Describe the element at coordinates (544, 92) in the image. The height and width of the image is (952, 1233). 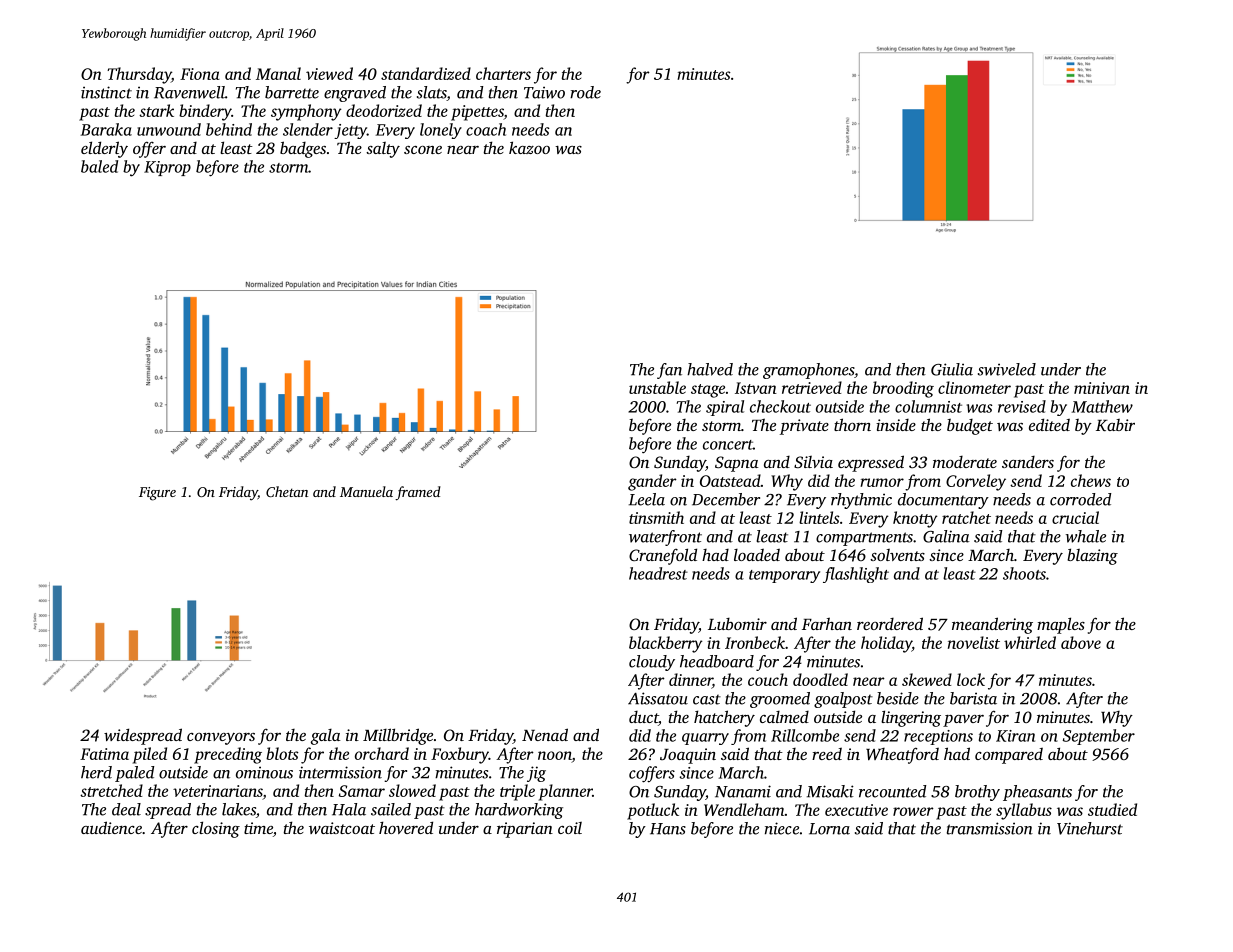
I see `Taiwo` at that location.
